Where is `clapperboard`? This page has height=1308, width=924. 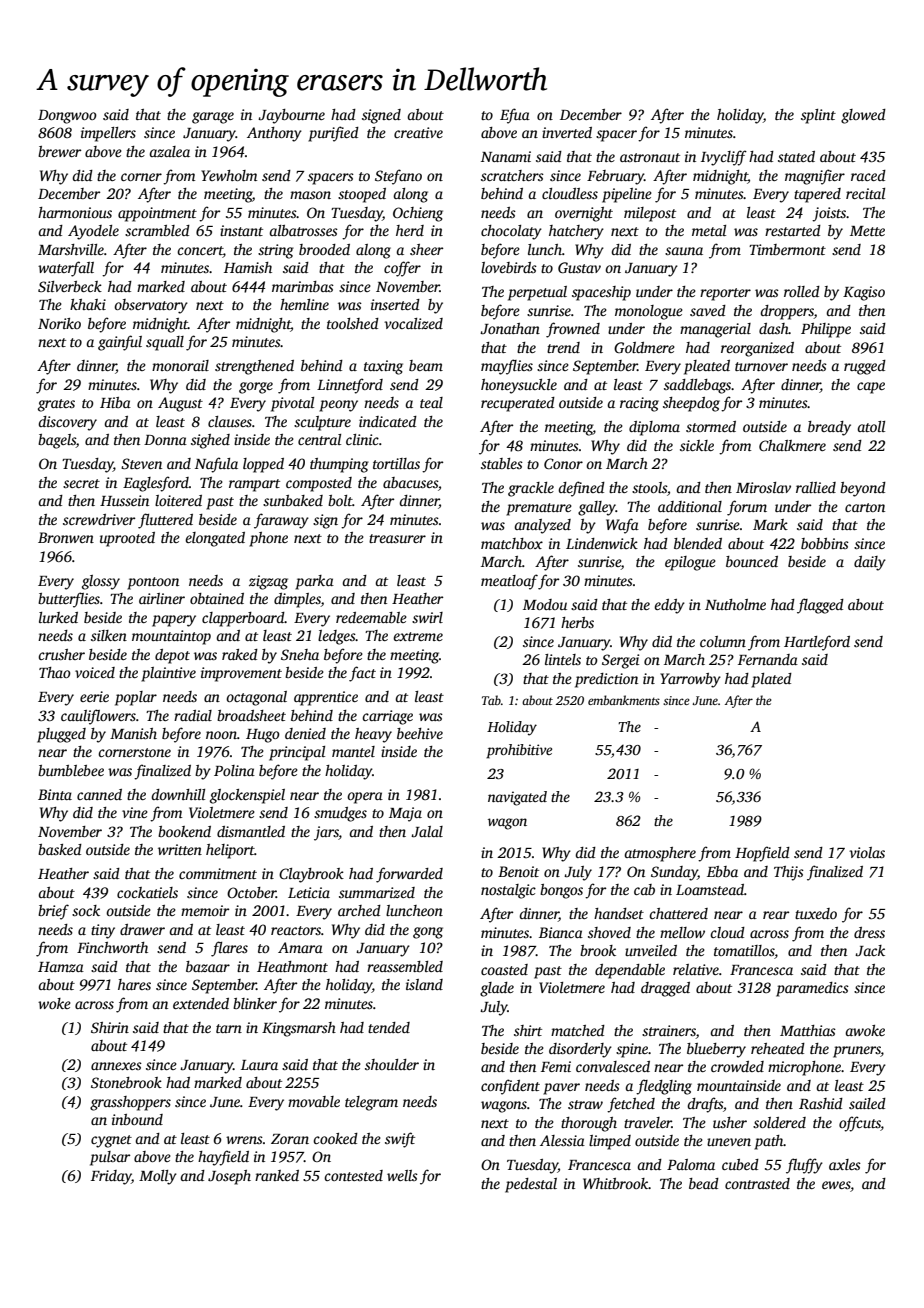
clapperboard is located at coordinates (243, 619).
